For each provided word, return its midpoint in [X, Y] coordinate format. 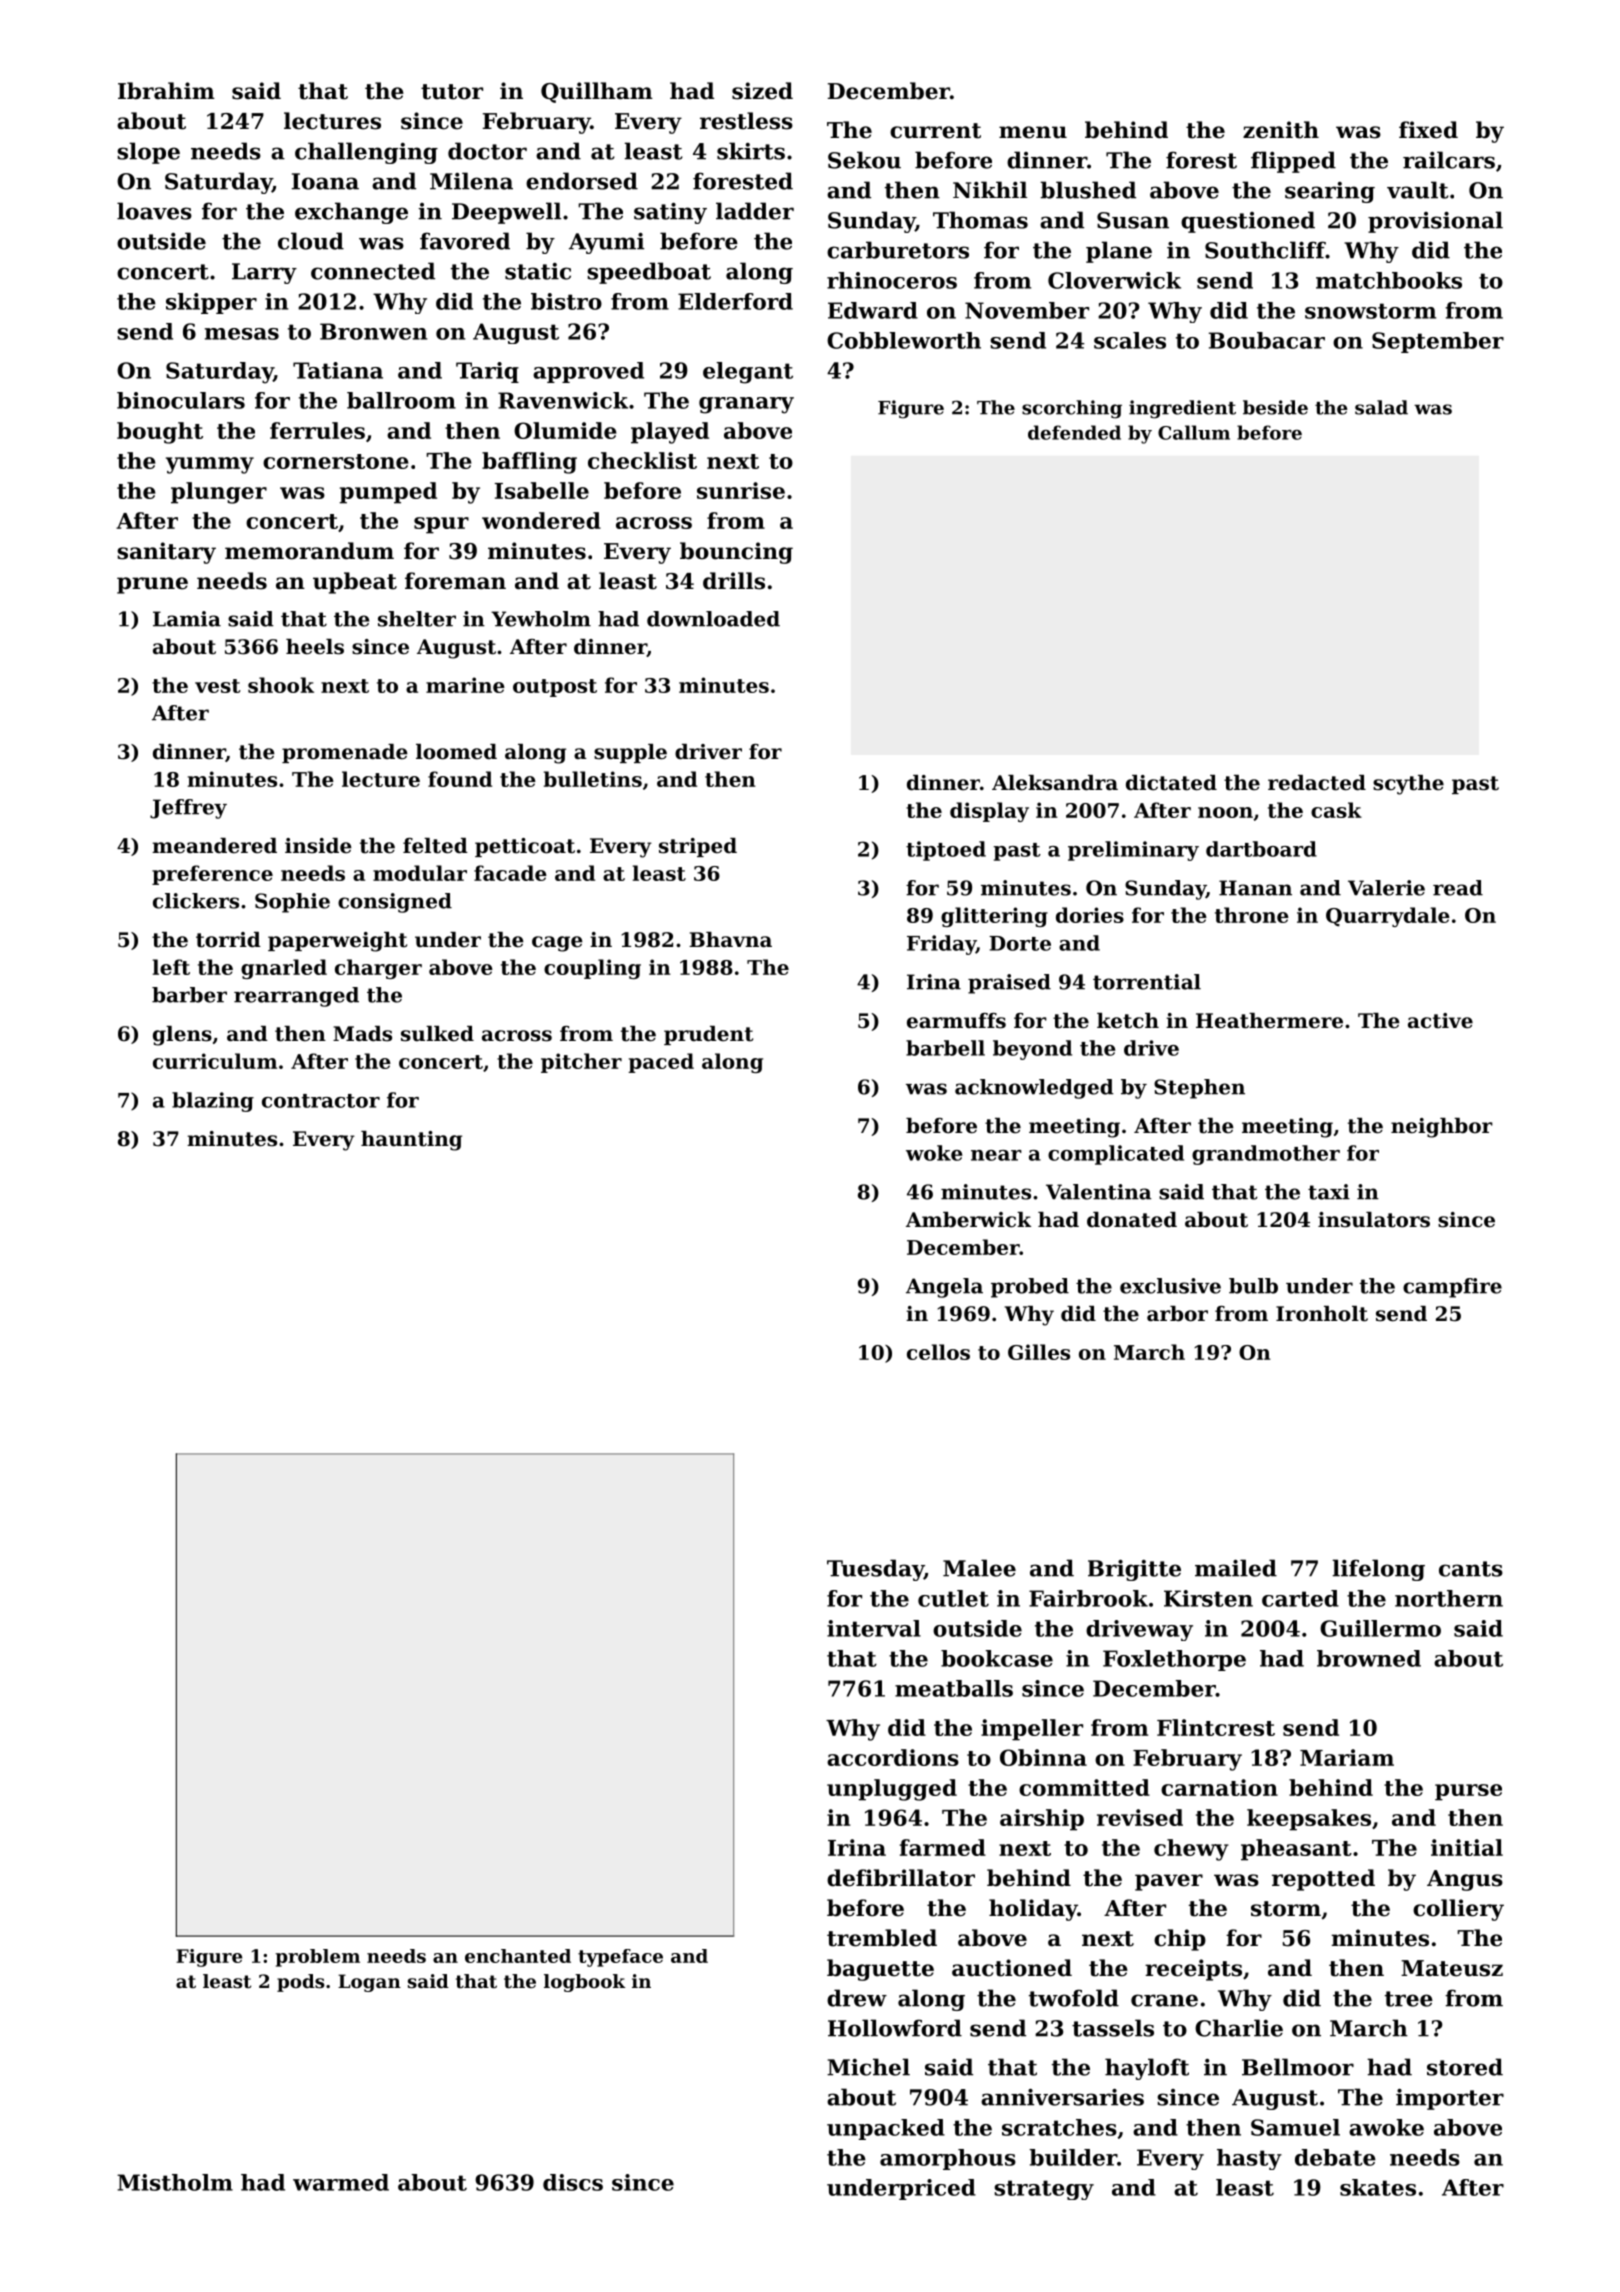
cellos [938, 1352]
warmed [341, 2182]
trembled [882, 1938]
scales [1130, 340]
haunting [411, 1141]
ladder [755, 211]
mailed [1236, 1568]
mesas [242, 334]
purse [1468, 1792]
